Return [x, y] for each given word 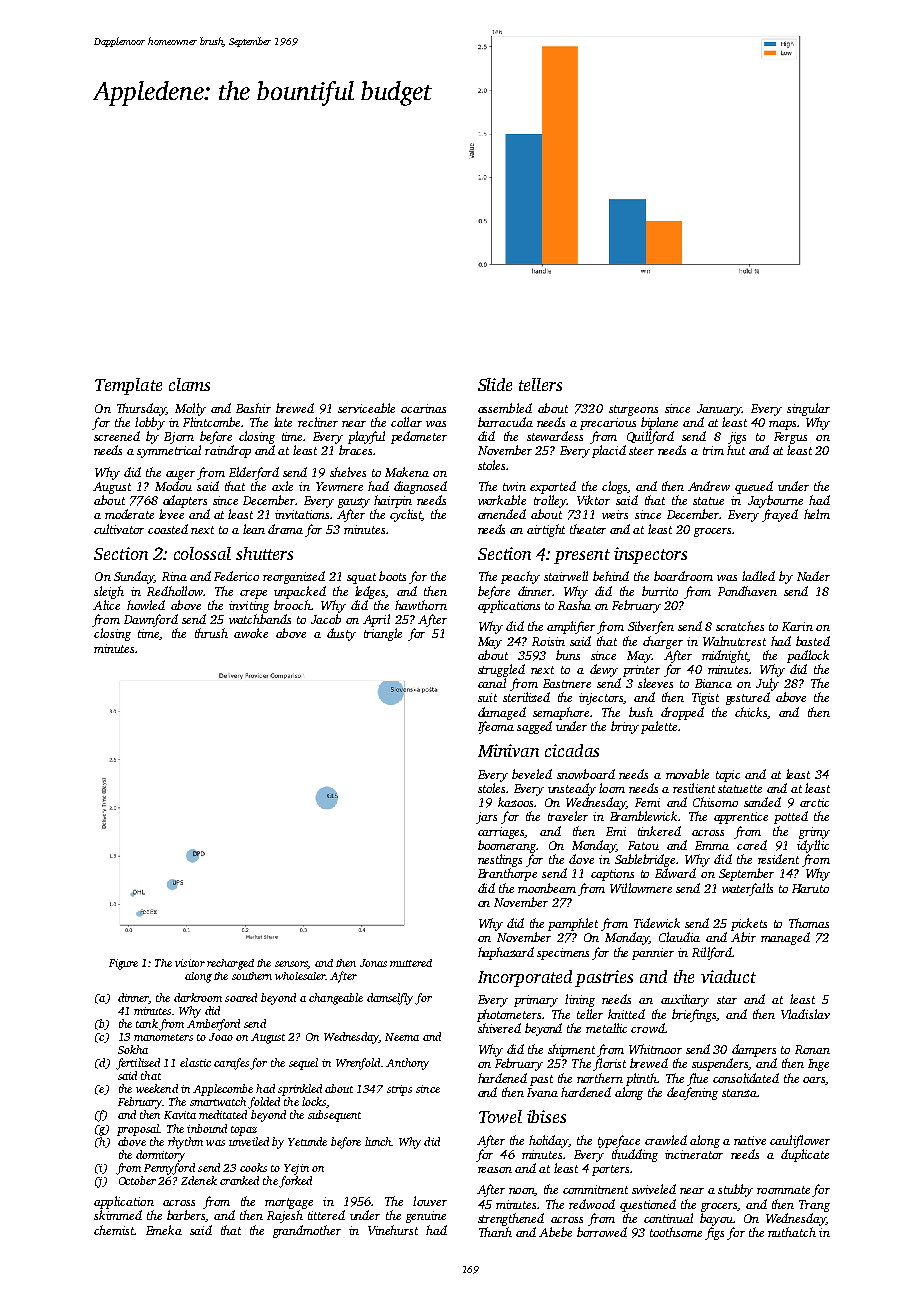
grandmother [307, 1231]
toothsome [676, 1232]
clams [189, 384]
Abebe [555, 1232]
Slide [495, 384]
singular [808, 409]
